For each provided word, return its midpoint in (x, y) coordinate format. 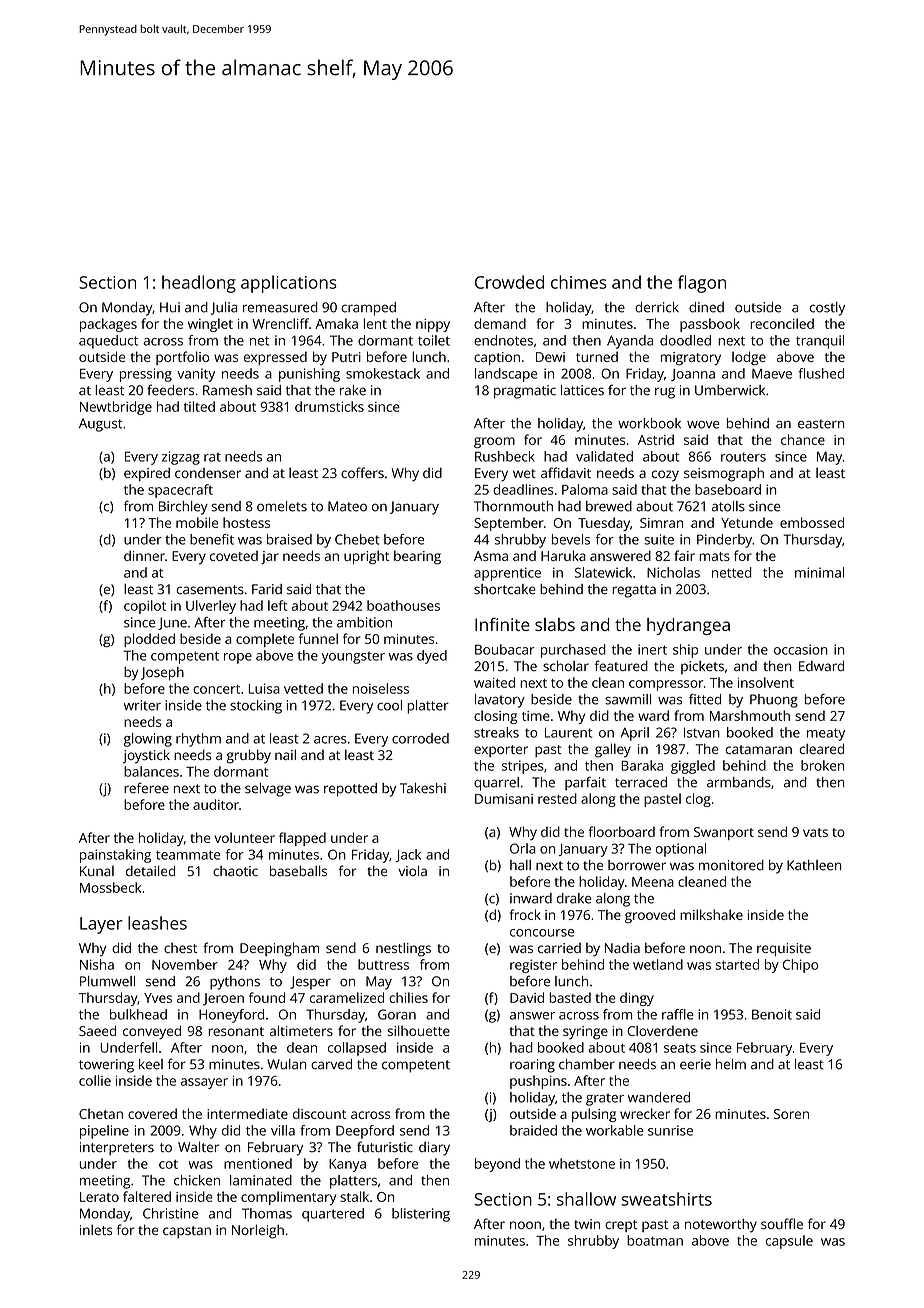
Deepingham (279, 949)
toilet (434, 340)
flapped (302, 839)
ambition (364, 622)
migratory (691, 359)
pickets (702, 667)
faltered (147, 1196)
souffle (782, 1223)
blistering (421, 1215)
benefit (212, 539)
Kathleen (814, 865)
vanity (196, 375)
